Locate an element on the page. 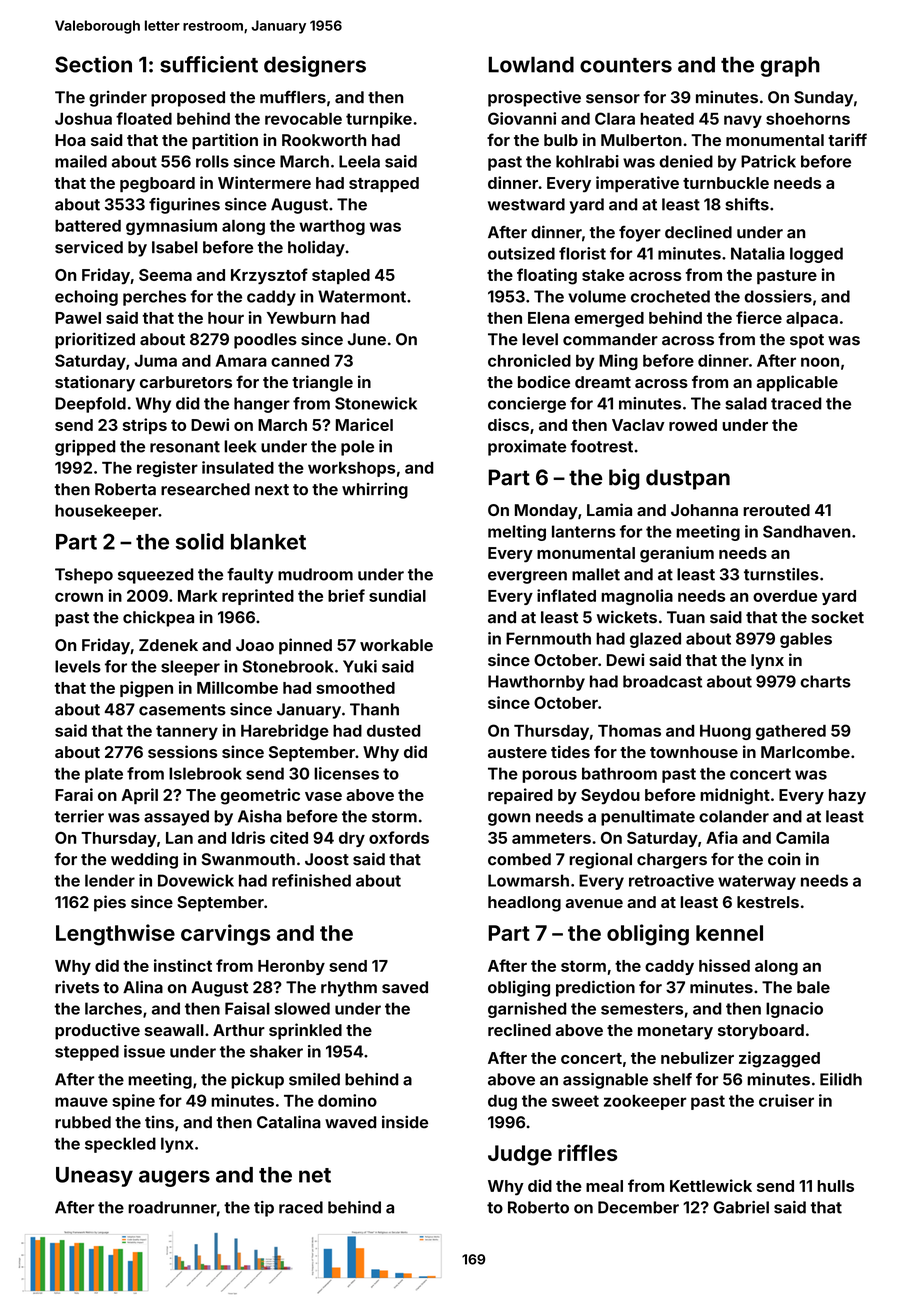 The height and width of the document is (1314, 924). Uneasy is located at coordinates (94, 1177).
